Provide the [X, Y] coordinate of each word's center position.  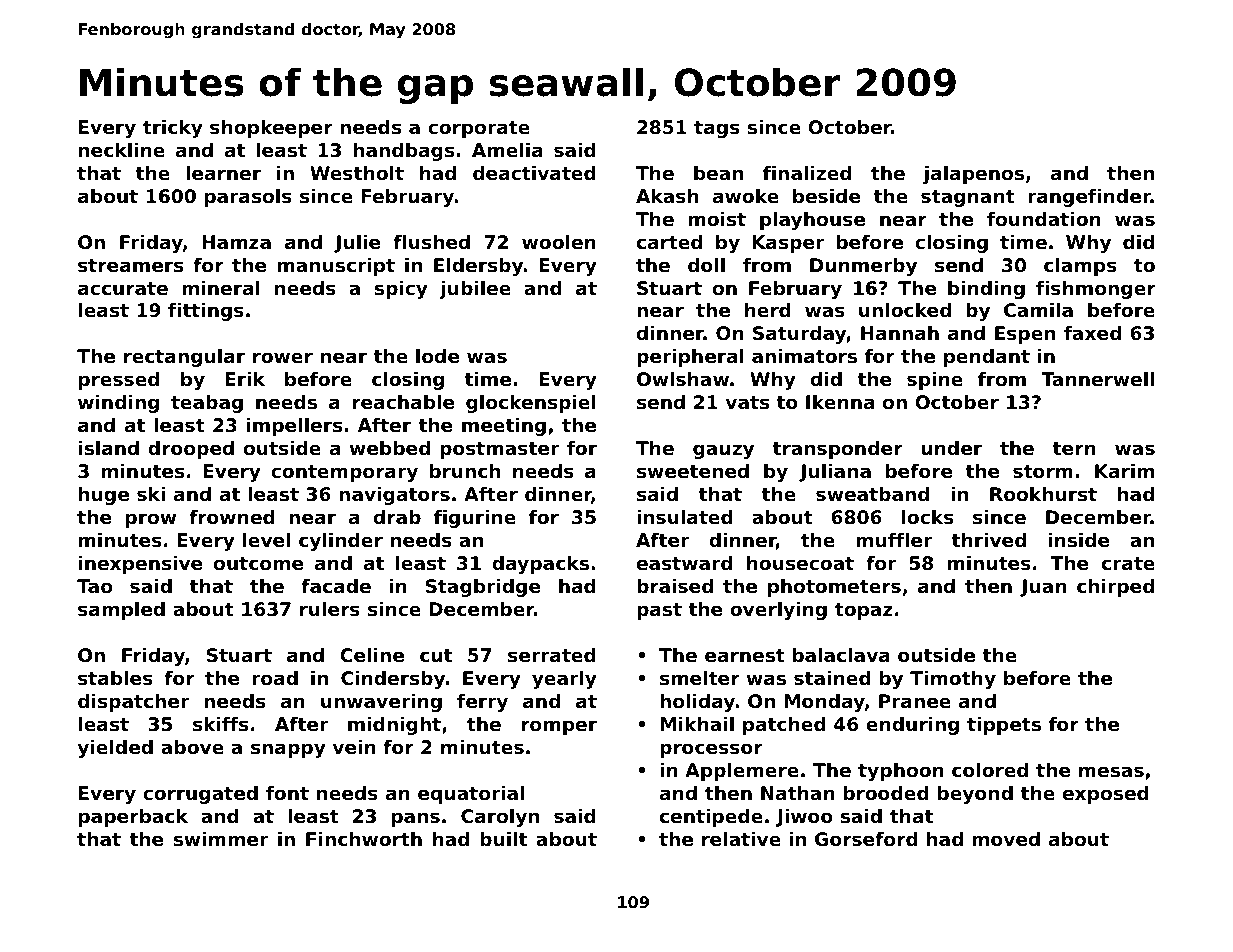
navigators [394, 496]
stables [115, 678]
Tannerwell [1097, 379]
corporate [479, 129]
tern [1074, 448]
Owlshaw [683, 379]
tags [717, 129]
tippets [1004, 726]
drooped [191, 450]
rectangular [184, 358]
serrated [552, 655]
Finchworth [364, 839]
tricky [173, 129]
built [503, 839]
